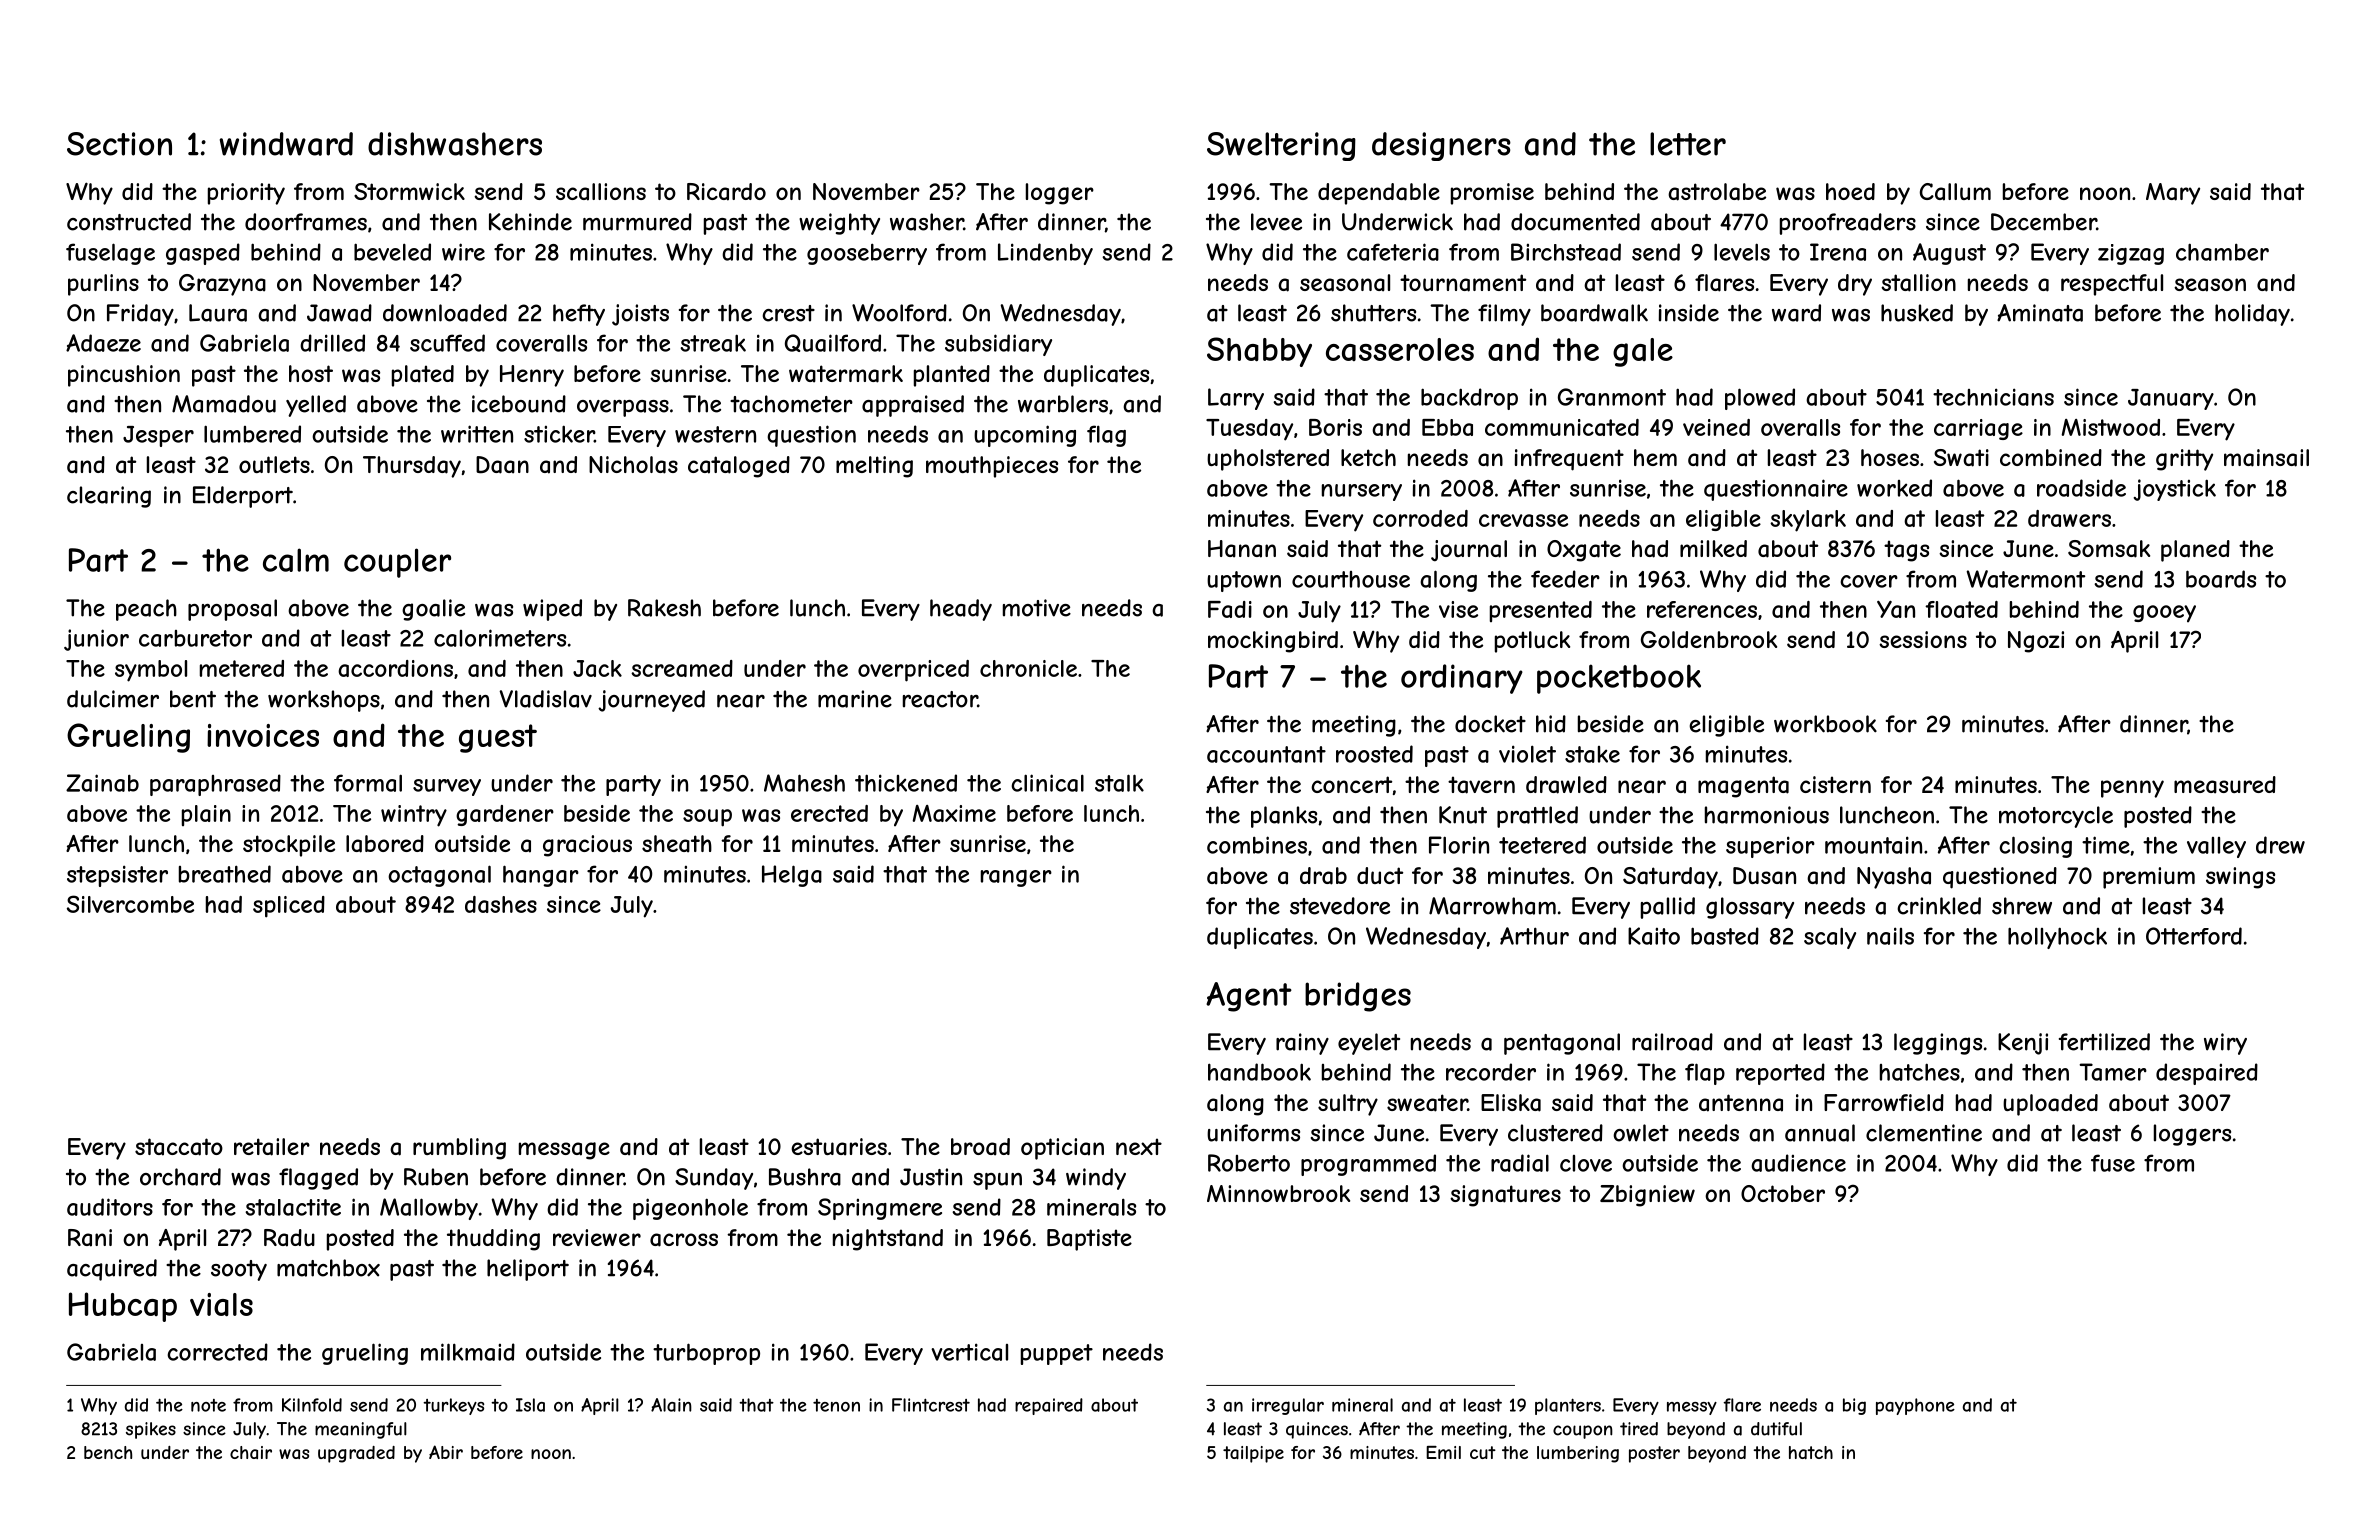  I want to click on spikes, so click(151, 1430).
